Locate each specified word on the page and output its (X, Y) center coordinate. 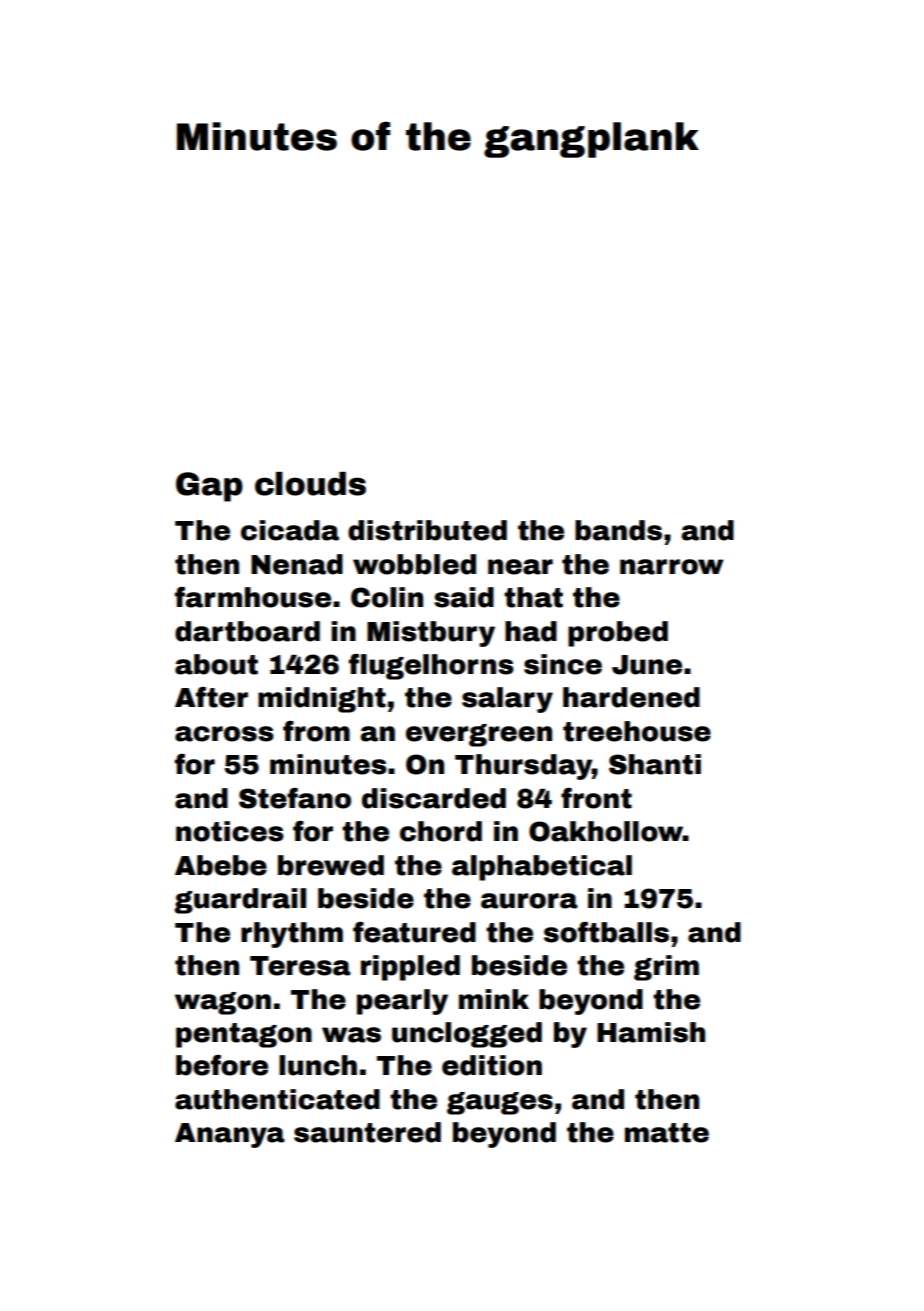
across (224, 734)
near (520, 567)
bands (618, 530)
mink (494, 999)
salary (507, 700)
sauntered (367, 1132)
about (216, 664)
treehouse (637, 731)
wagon (223, 1003)
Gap (209, 487)
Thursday (523, 767)
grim (666, 968)
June (647, 665)
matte (667, 1133)
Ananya (230, 1135)
